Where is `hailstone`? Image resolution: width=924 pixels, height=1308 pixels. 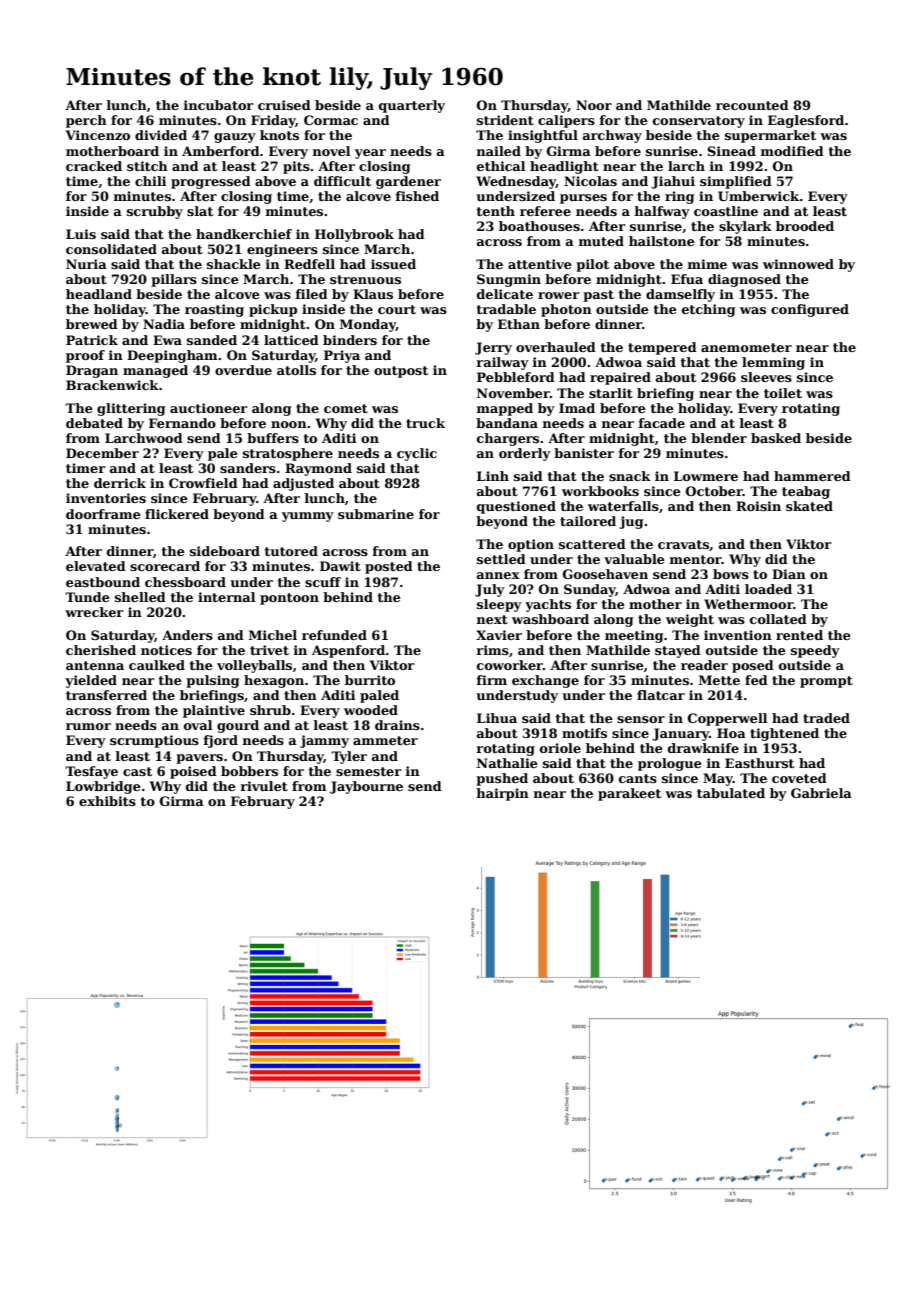
hailstone is located at coordinates (662, 241).
